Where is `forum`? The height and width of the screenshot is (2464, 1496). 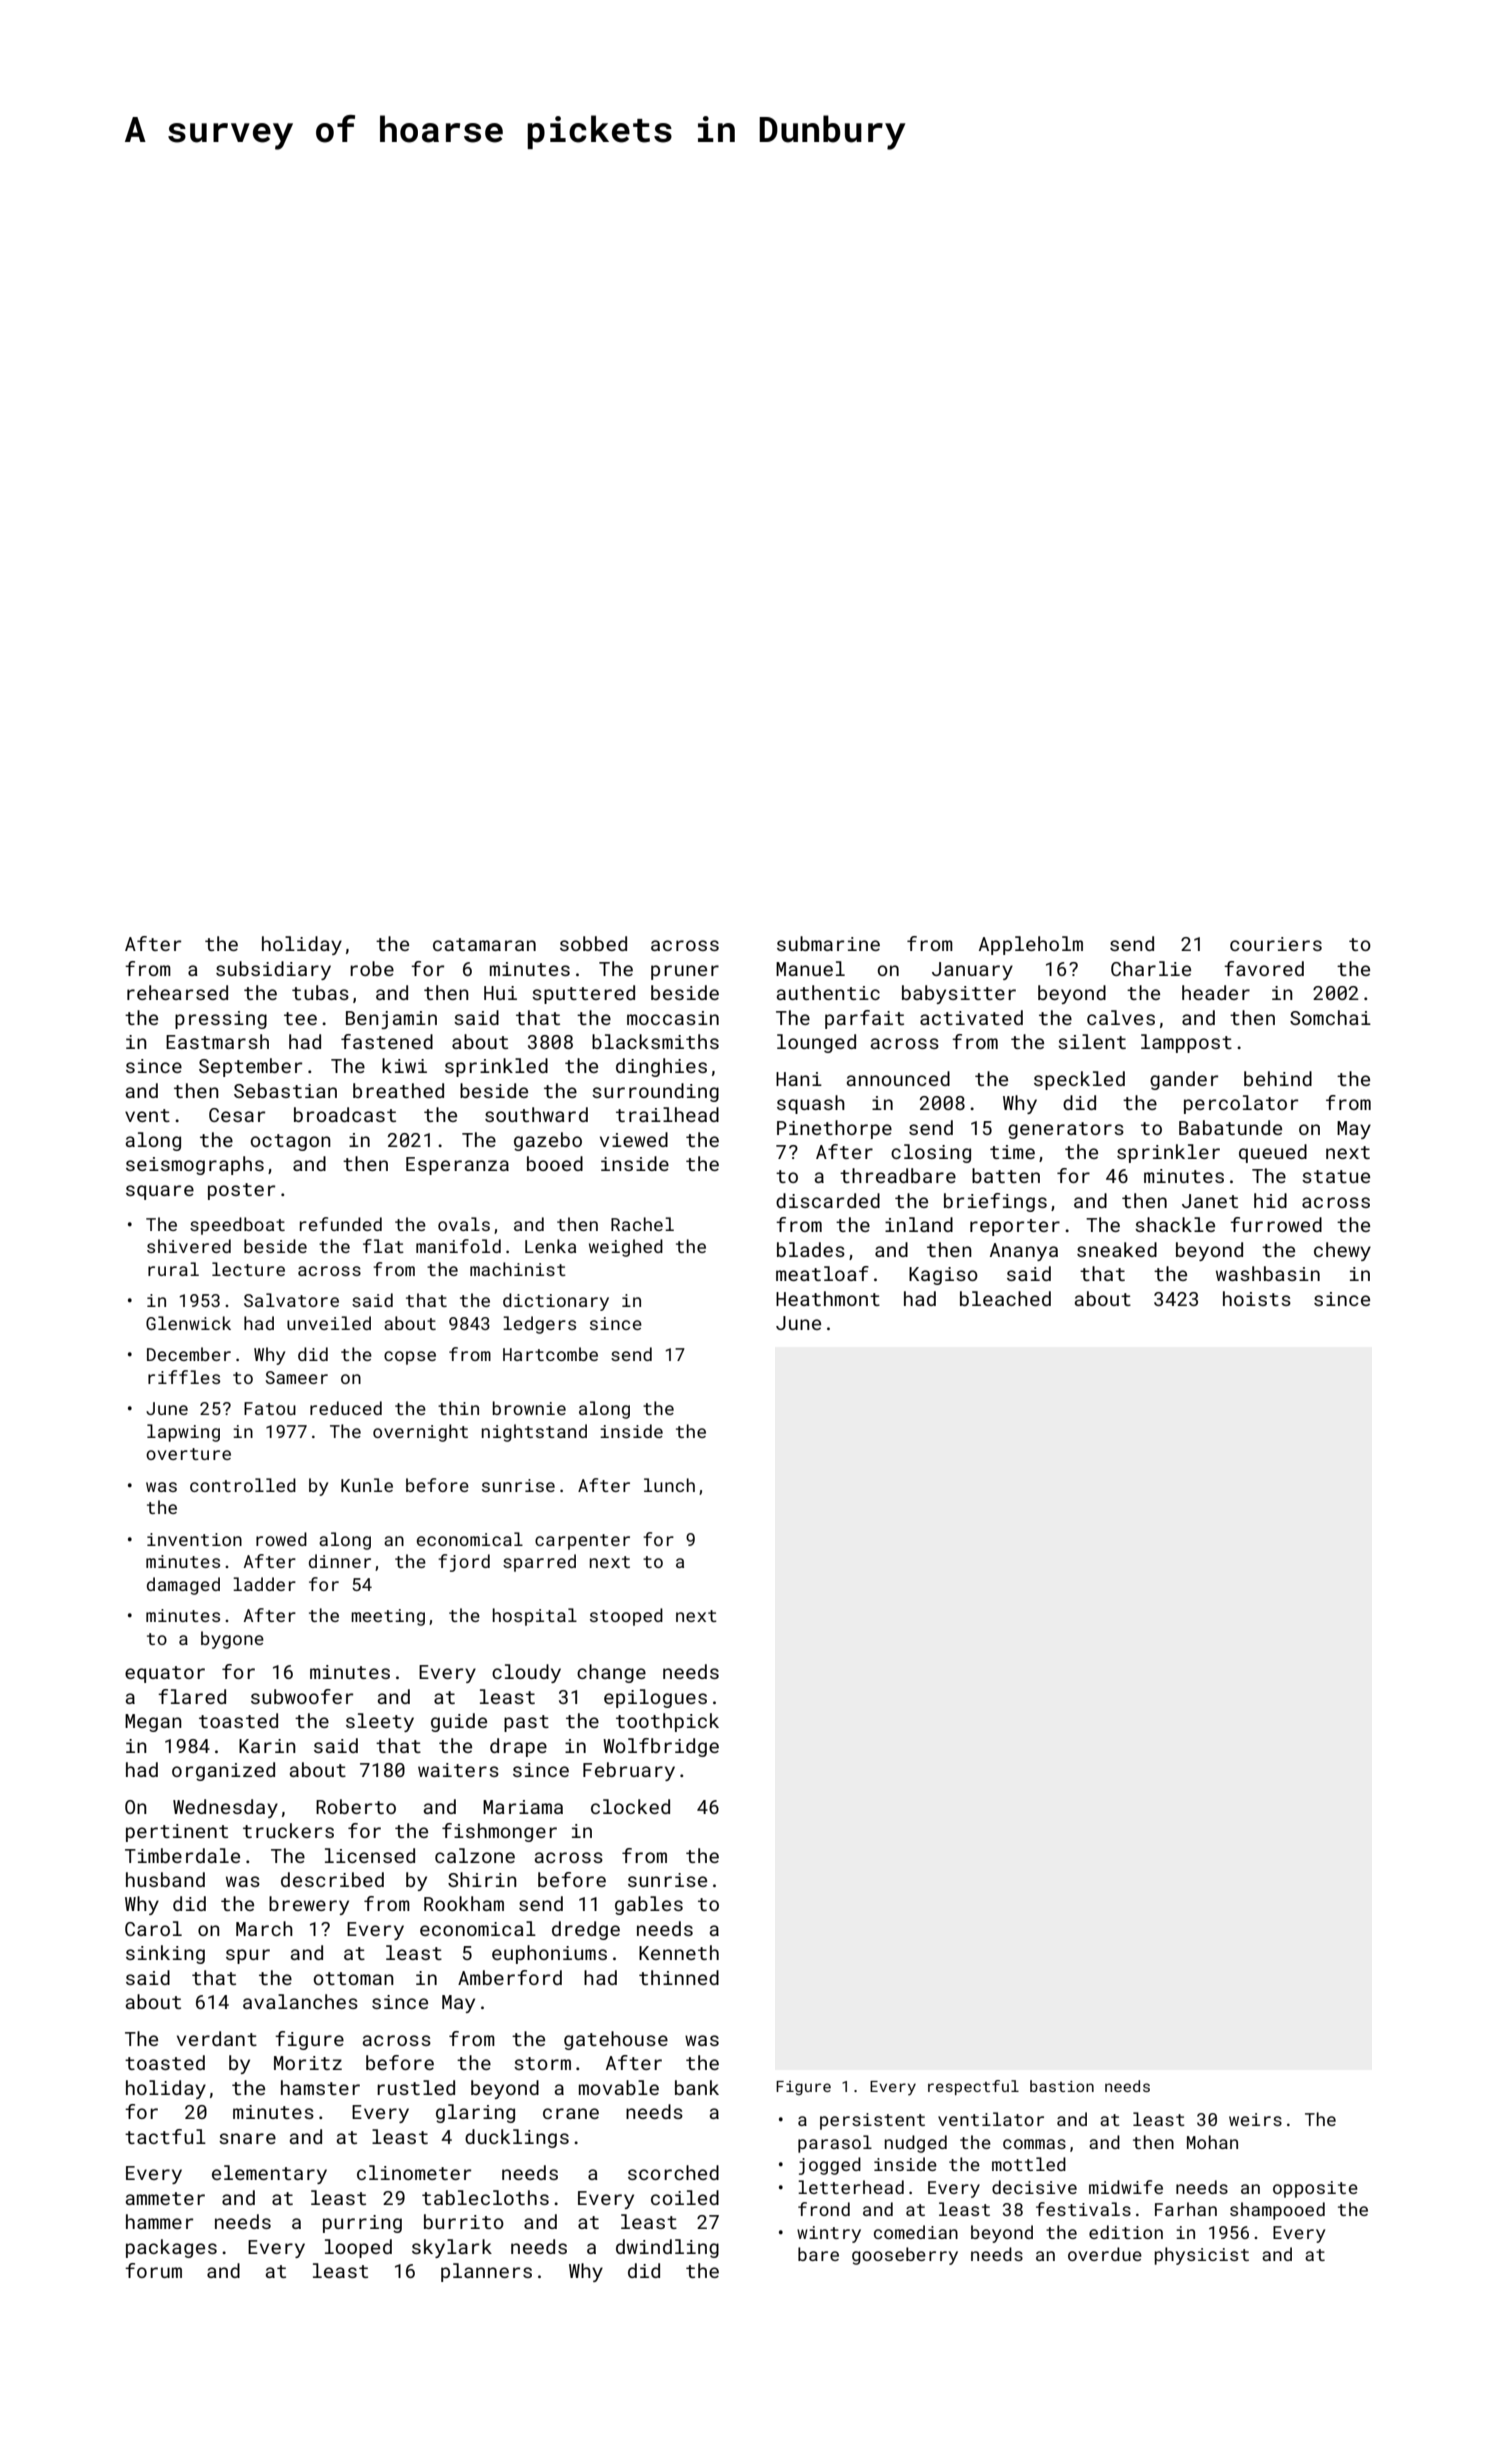 forum is located at coordinates (153, 2270).
